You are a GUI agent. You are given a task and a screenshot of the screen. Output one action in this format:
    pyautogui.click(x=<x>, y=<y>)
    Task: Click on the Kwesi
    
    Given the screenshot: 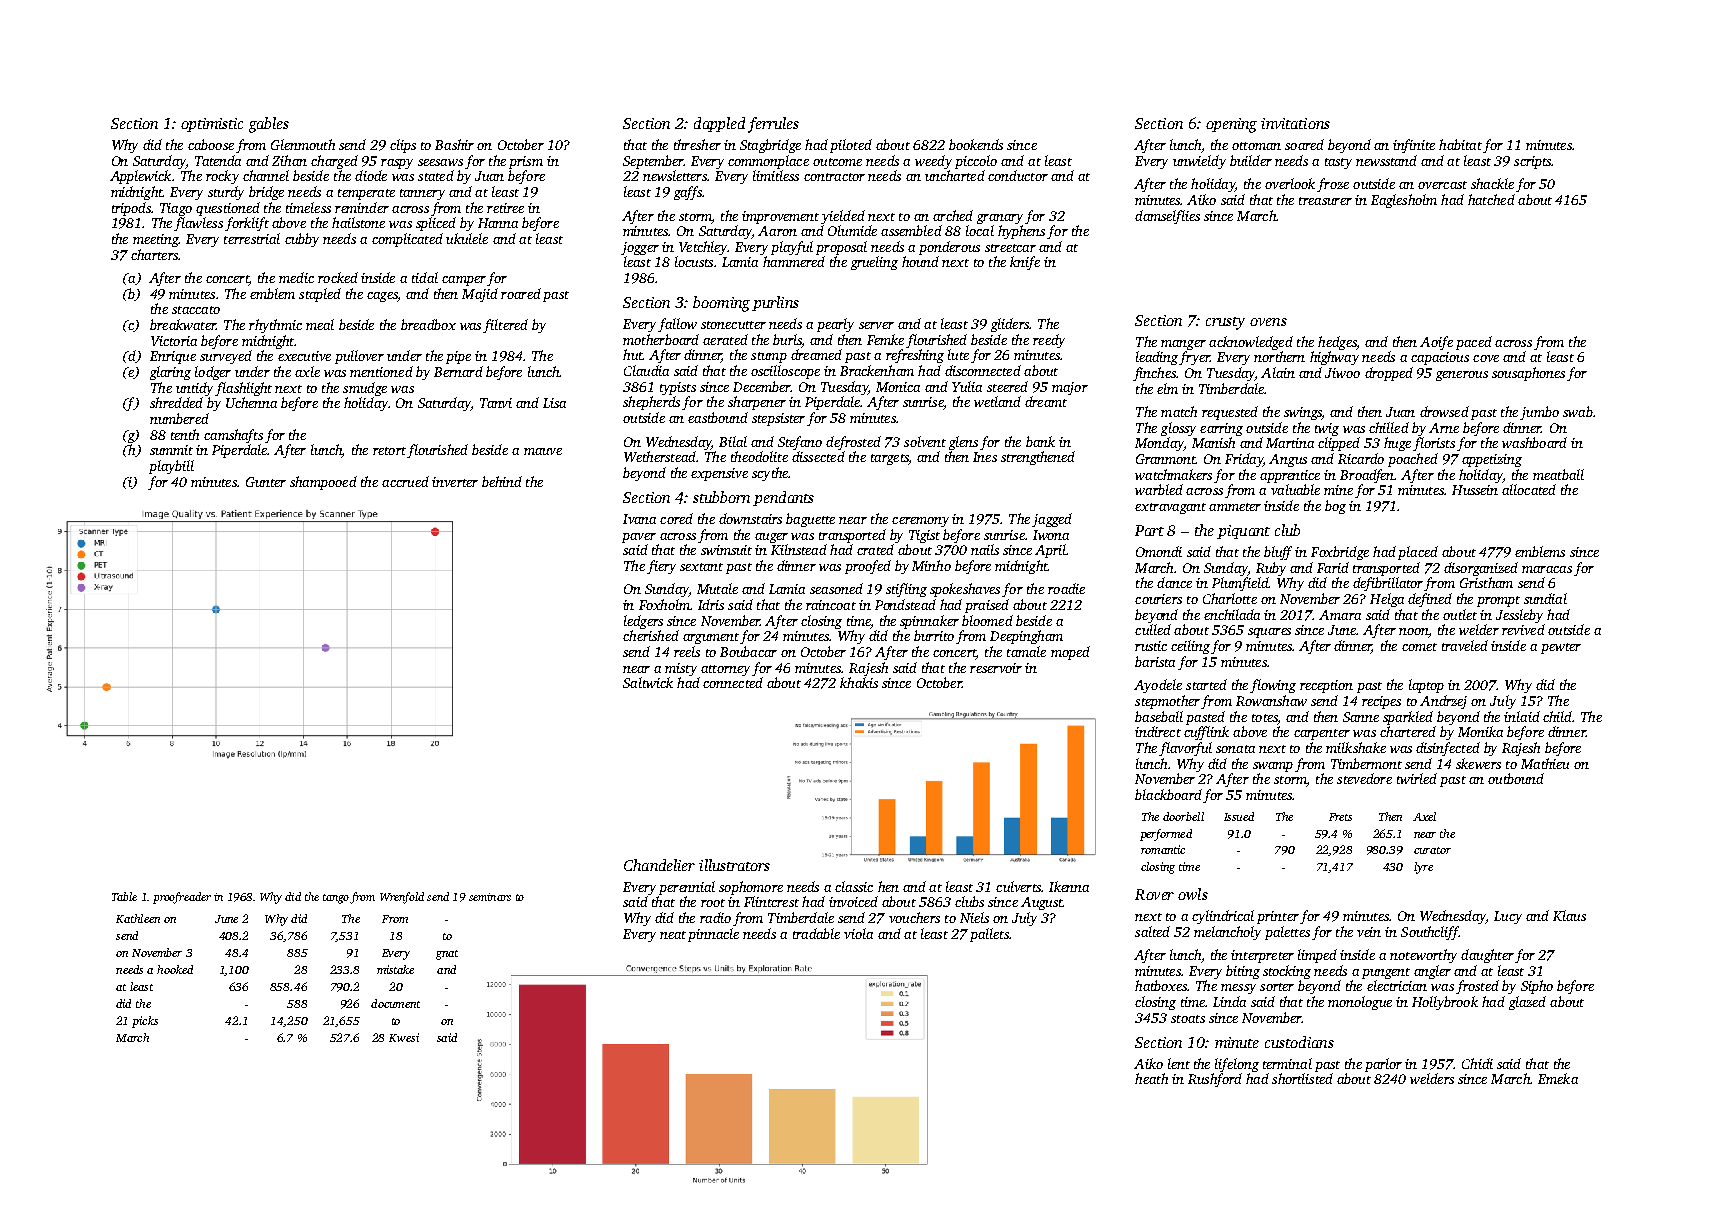 What is the action you would take?
    pyautogui.click(x=404, y=1037)
